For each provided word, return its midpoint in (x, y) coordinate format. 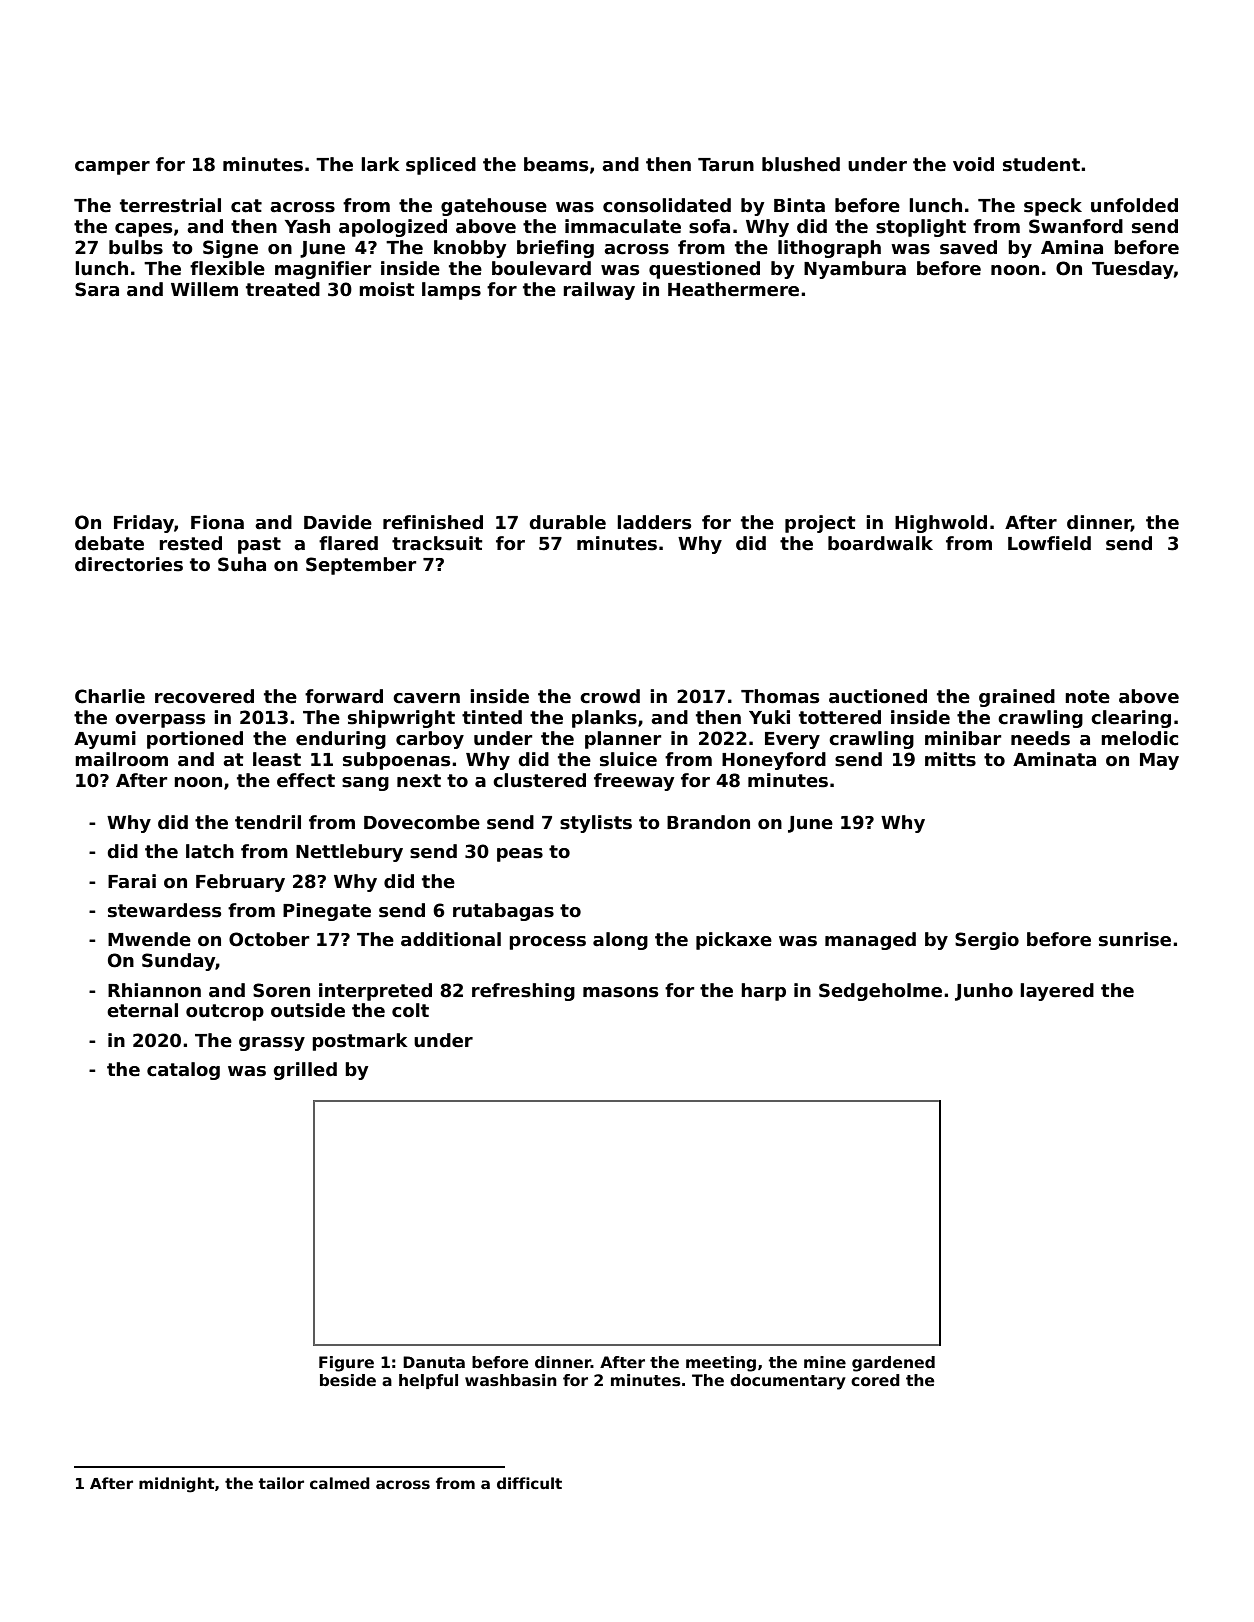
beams (556, 164)
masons (620, 992)
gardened (893, 1364)
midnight (177, 1485)
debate (109, 543)
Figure (346, 1364)
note (1087, 697)
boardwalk (880, 543)
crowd (610, 696)
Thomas (780, 696)
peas (520, 855)
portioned (195, 740)
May (1159, 761)
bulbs (136, 247)
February (240, 883)
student (1041, 164)
